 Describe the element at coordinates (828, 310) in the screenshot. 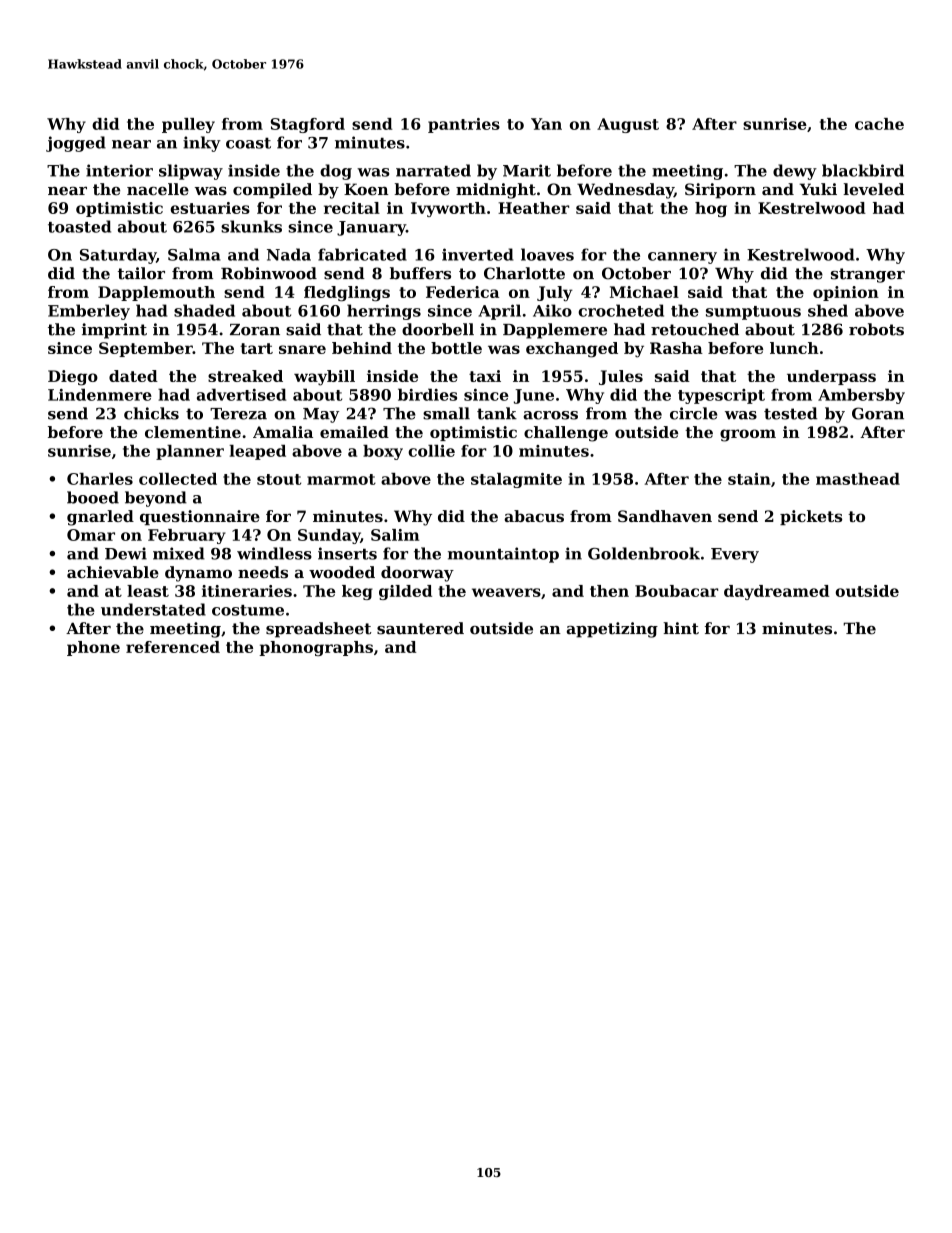

I see `shed` at that location.
